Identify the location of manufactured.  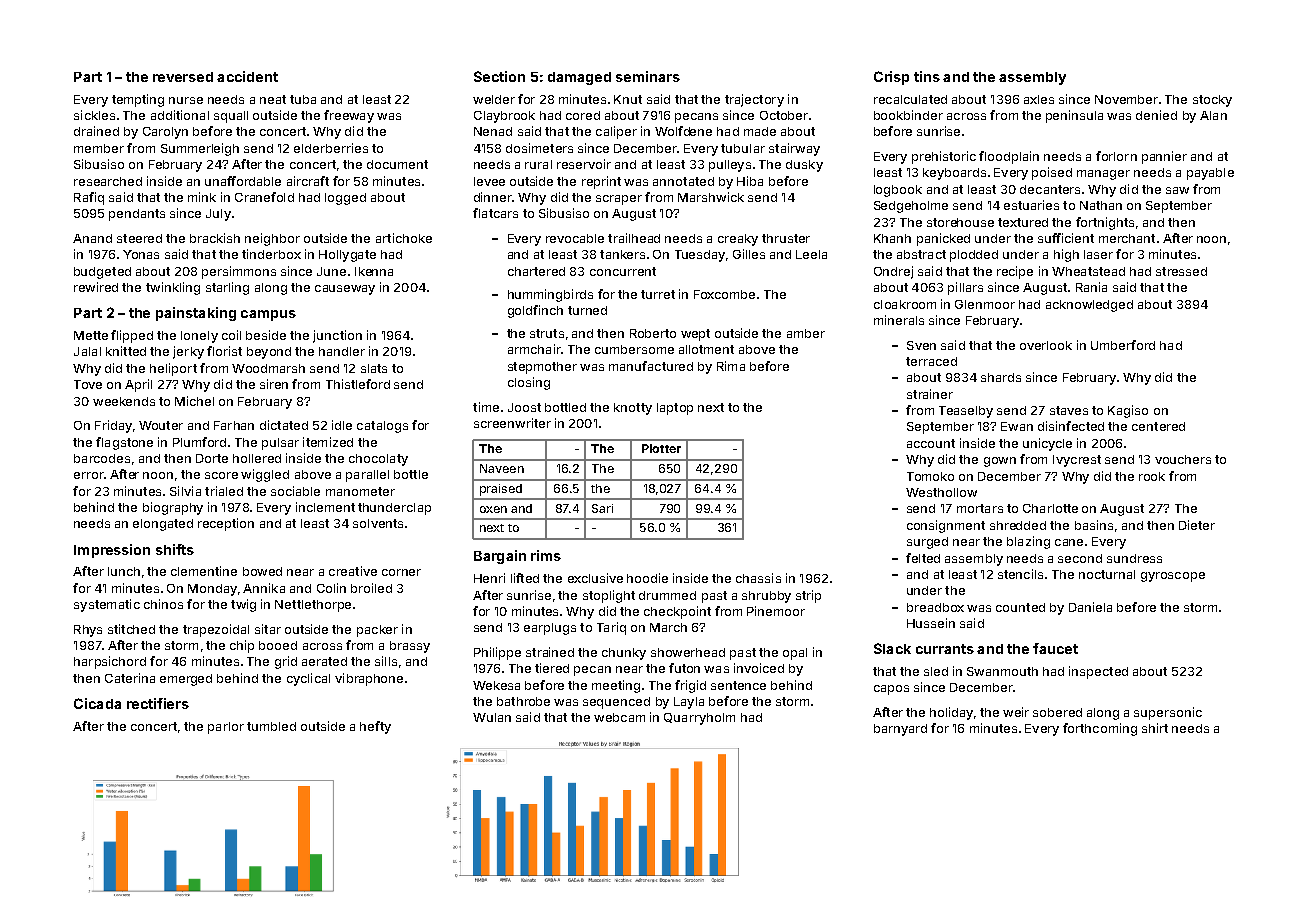
(651, 366).
